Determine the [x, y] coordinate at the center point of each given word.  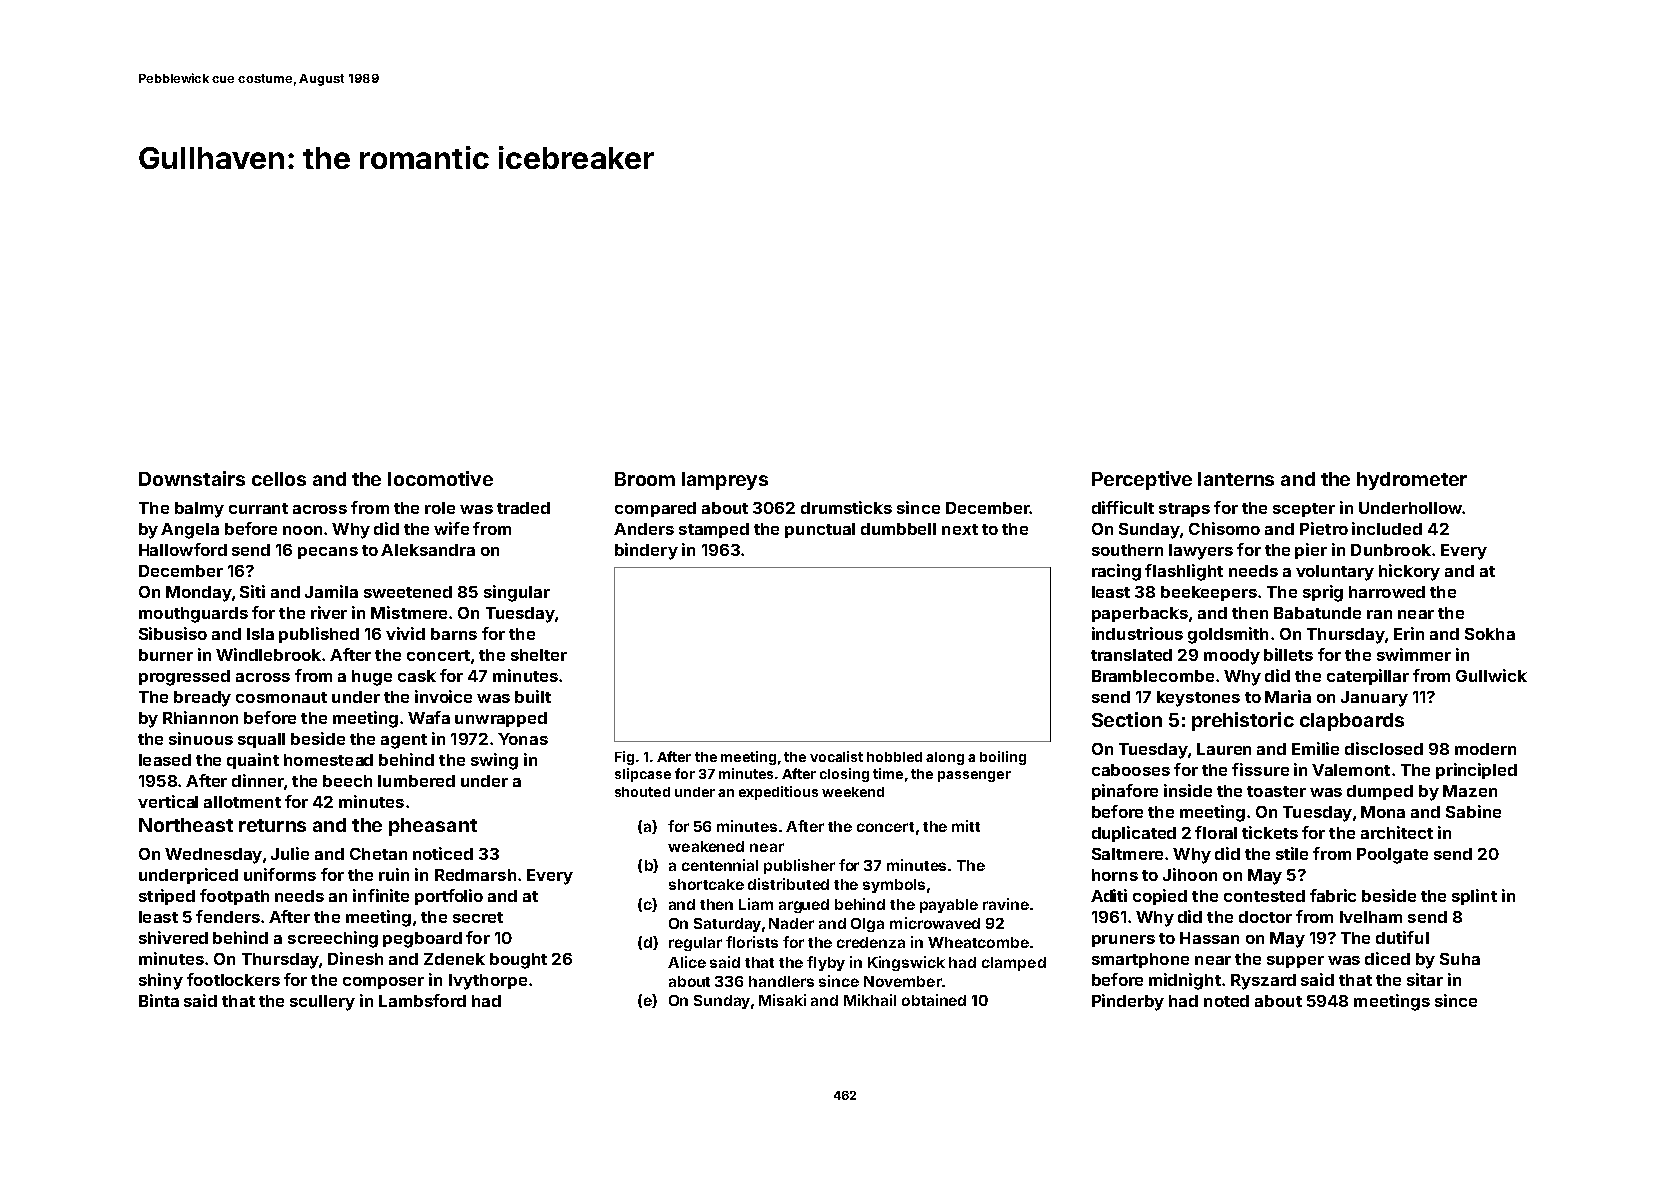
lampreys [725, 481]
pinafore [1125, 792]
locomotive [440, 478]
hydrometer [1412, 481]
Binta [159, 1000]
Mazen [1470, 791]
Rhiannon [200, 717]
